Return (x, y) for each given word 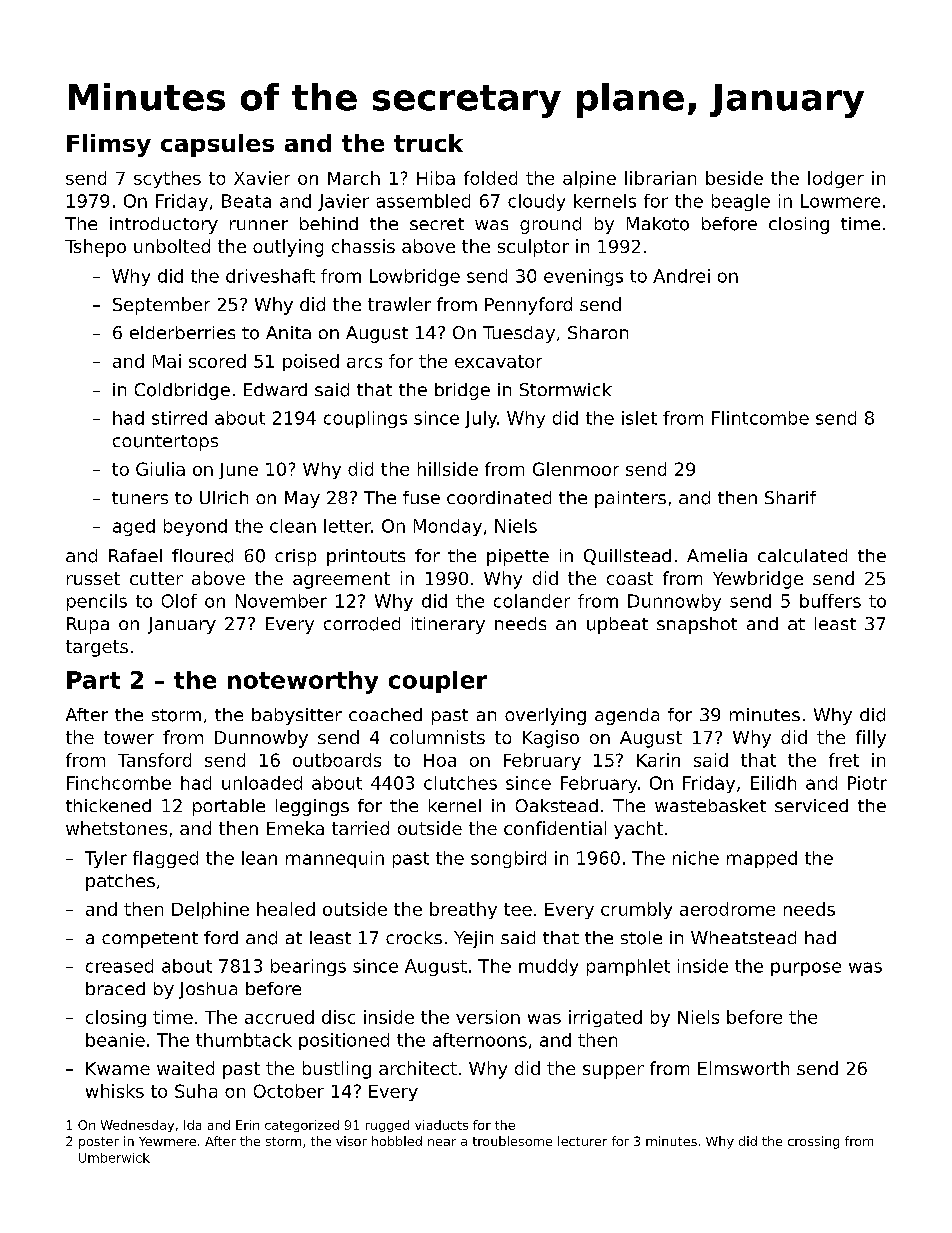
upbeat (617, 625)
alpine (589, 179)
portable (229, 807)
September (161, 306)
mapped (762, 859)
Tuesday (519, 334)
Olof (179, 601)
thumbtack (244, 1040)
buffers (830, 601)
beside (734, 178)
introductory (164, 225)
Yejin (473, 939)
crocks (414, 937)
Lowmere (840, 201)
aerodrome (727, 909)
